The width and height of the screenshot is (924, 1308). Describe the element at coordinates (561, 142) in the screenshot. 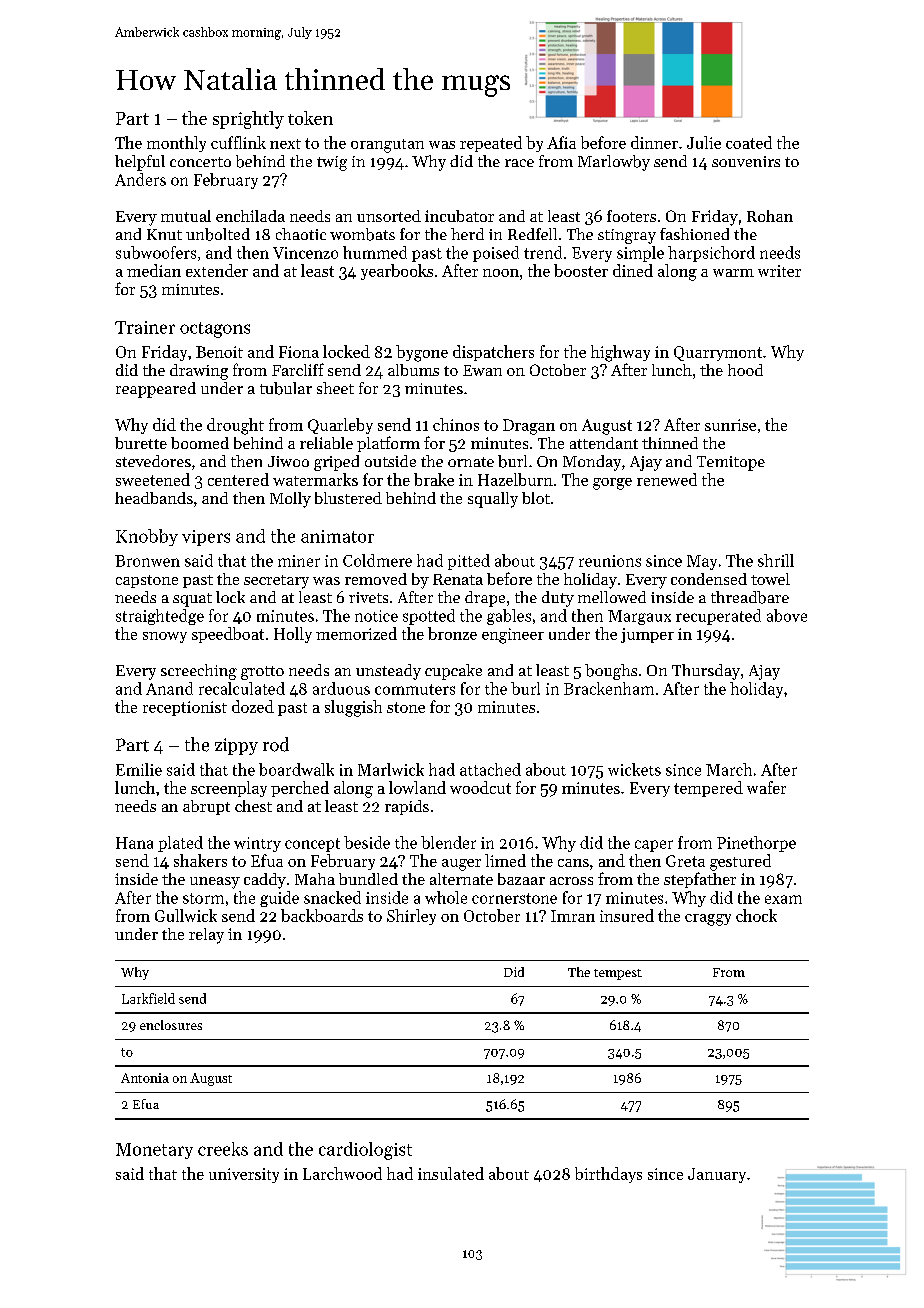

I see `Afia` at that location.
